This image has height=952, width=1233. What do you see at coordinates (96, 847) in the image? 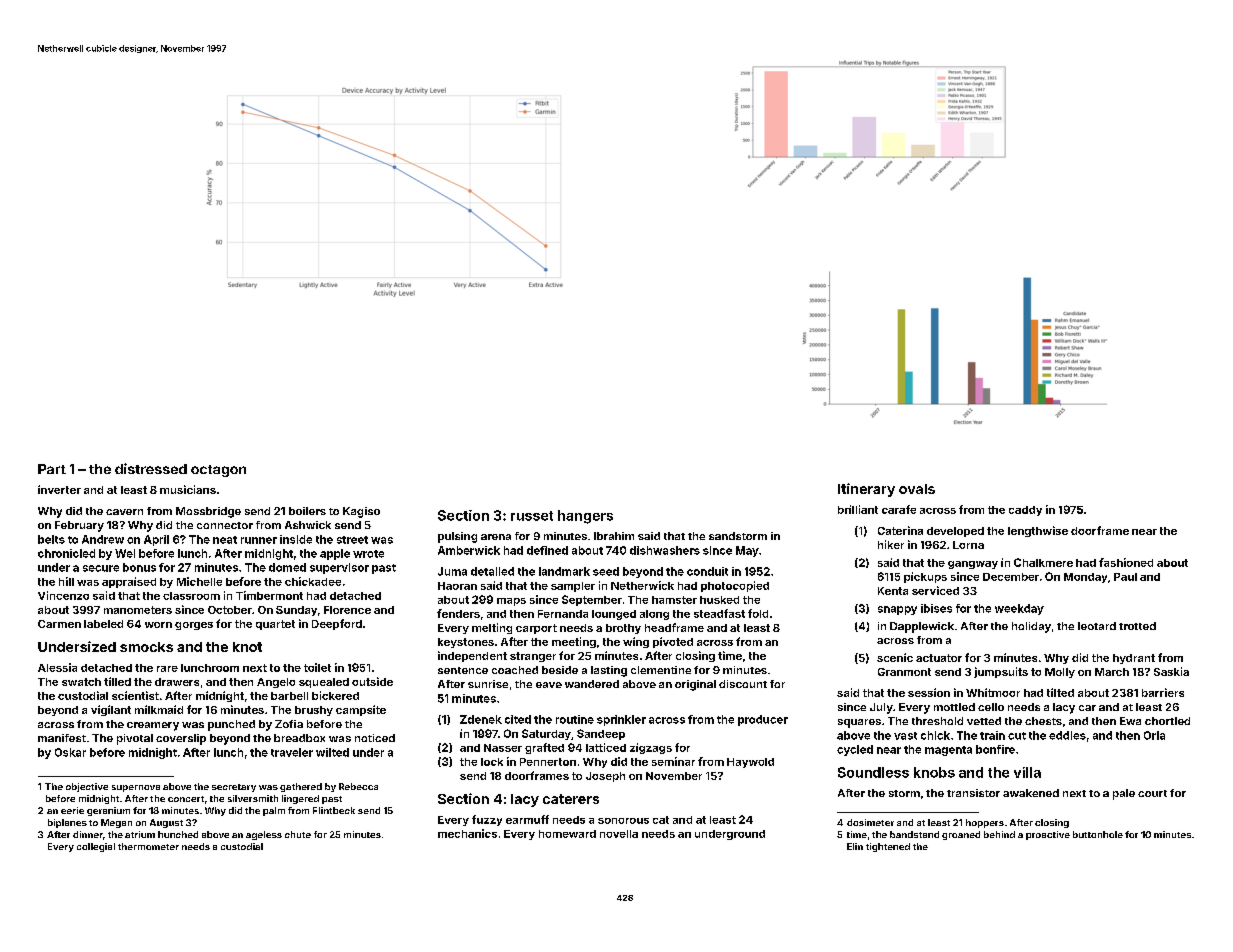
I see `collegial` at bounding box center [96, 847].
